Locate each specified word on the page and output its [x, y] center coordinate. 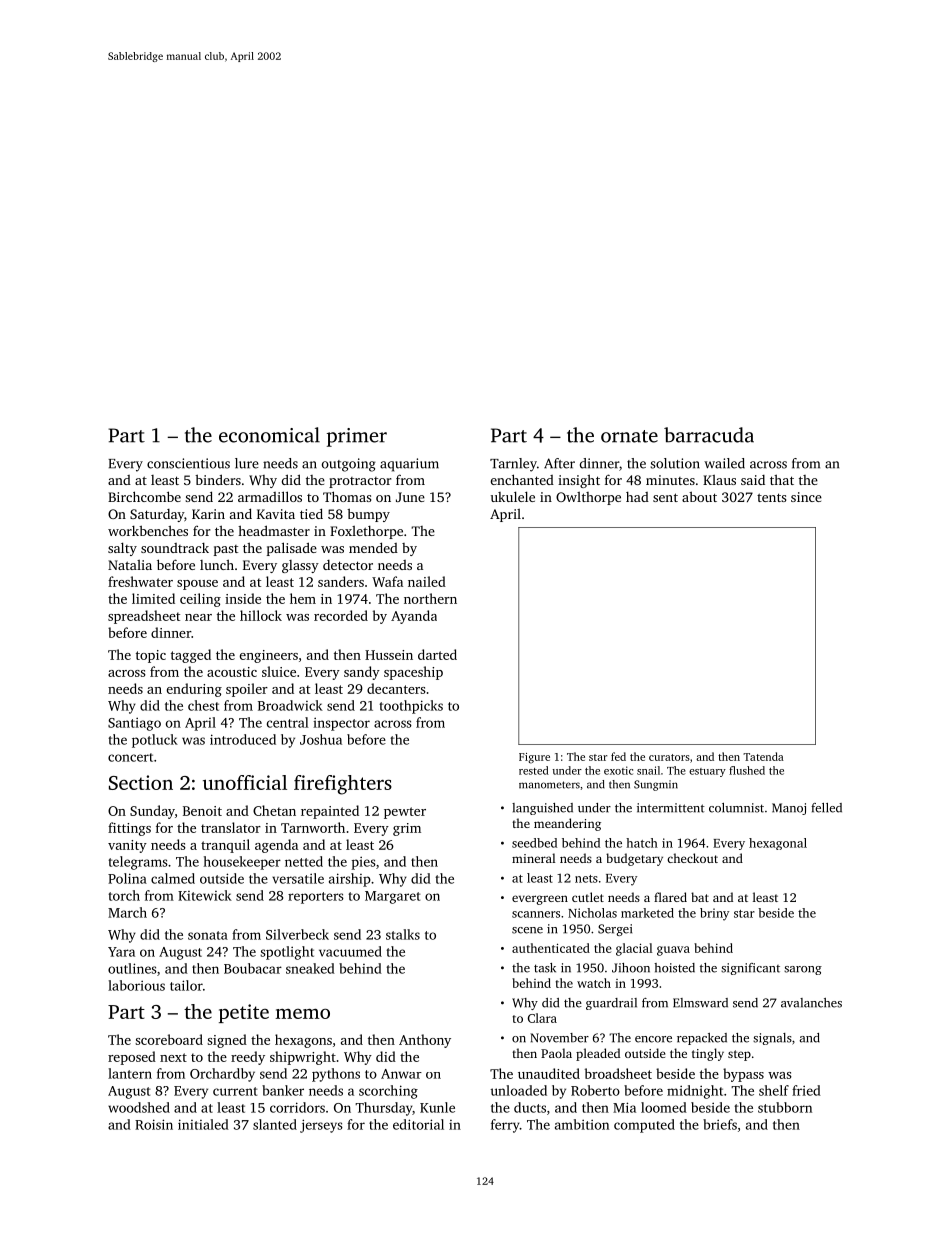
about [699, 496]
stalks [403, 934]
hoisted [674, 968]
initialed [203, 1124]
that [782, 479]
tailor [186, 985]
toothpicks [411, 707]
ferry [505, 1126]
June [410, 497]
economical [269, 435]
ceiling [200, 600]
